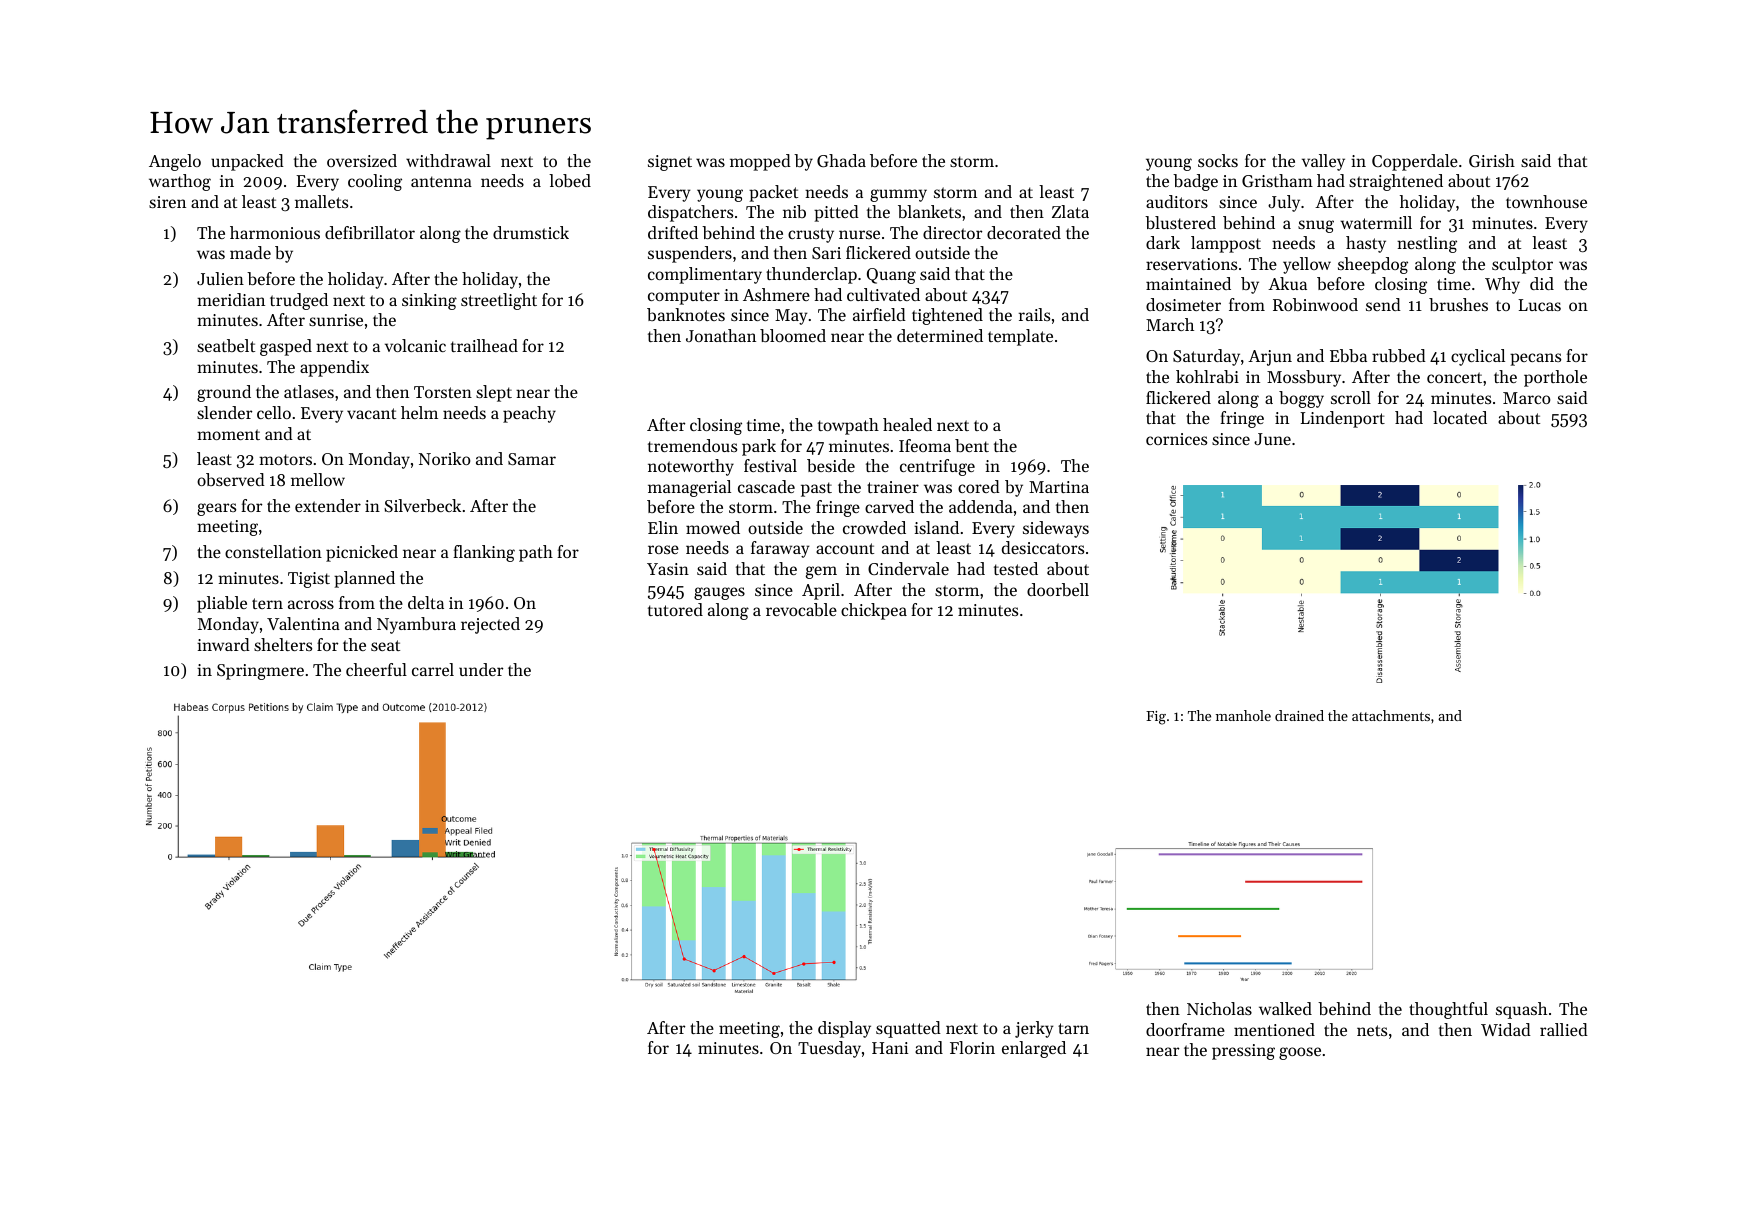 Image resolution: width=1737 pixels, height=1228 pixels. Describe the element at coordinates (793, 335) in the screenshot. I see `bloomed` at that location.
